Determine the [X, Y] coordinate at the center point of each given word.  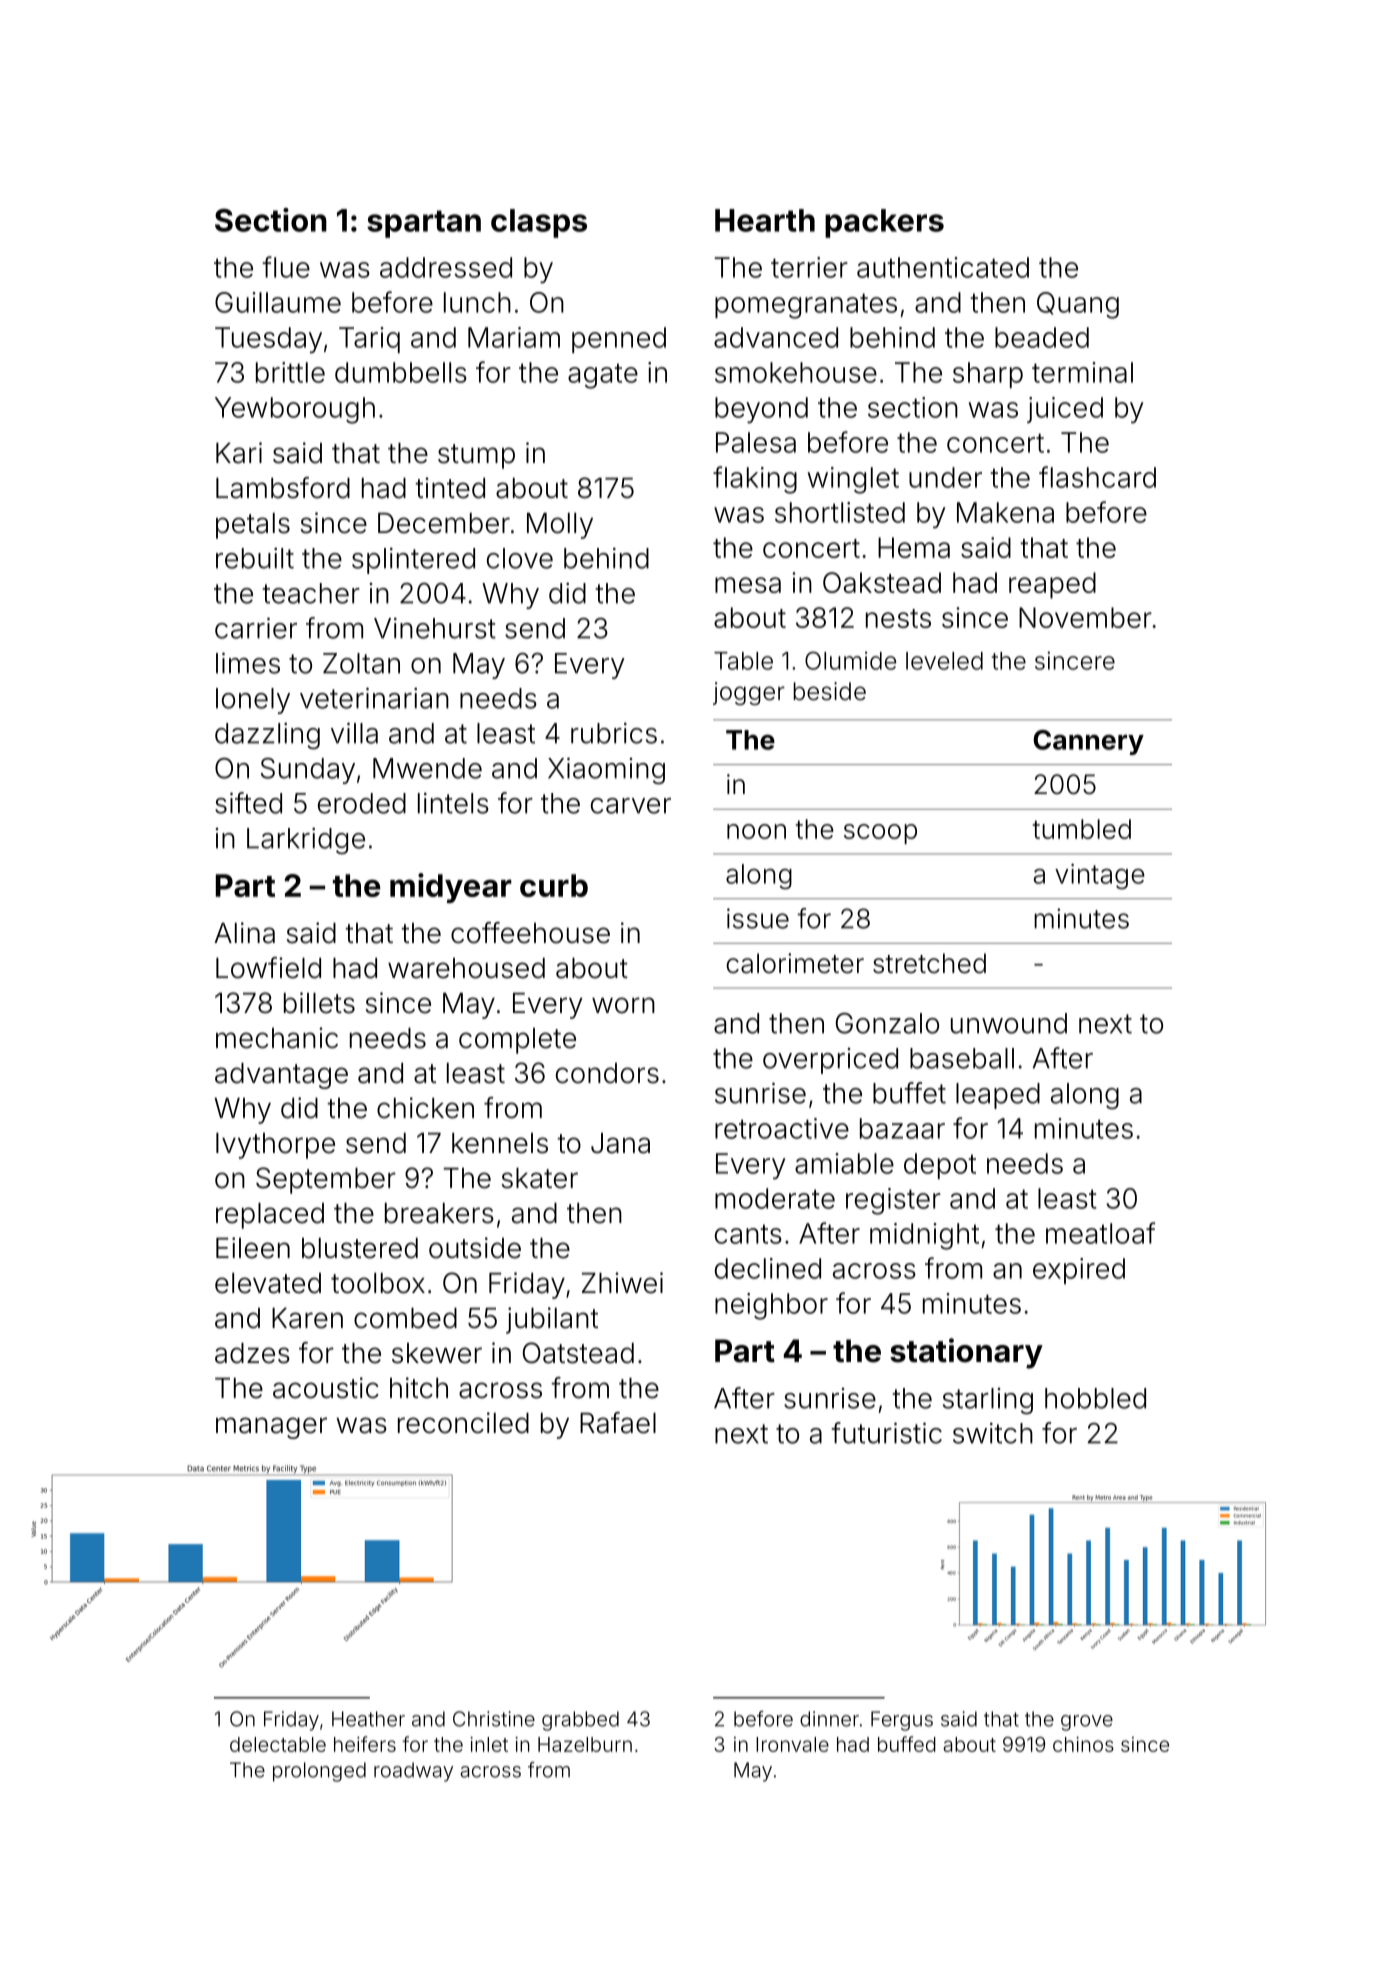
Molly [560, 526]
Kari [239, 453]
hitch [419, 1388]
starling [988, 1401]
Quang [1078, 305]
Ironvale [792, 1744]
